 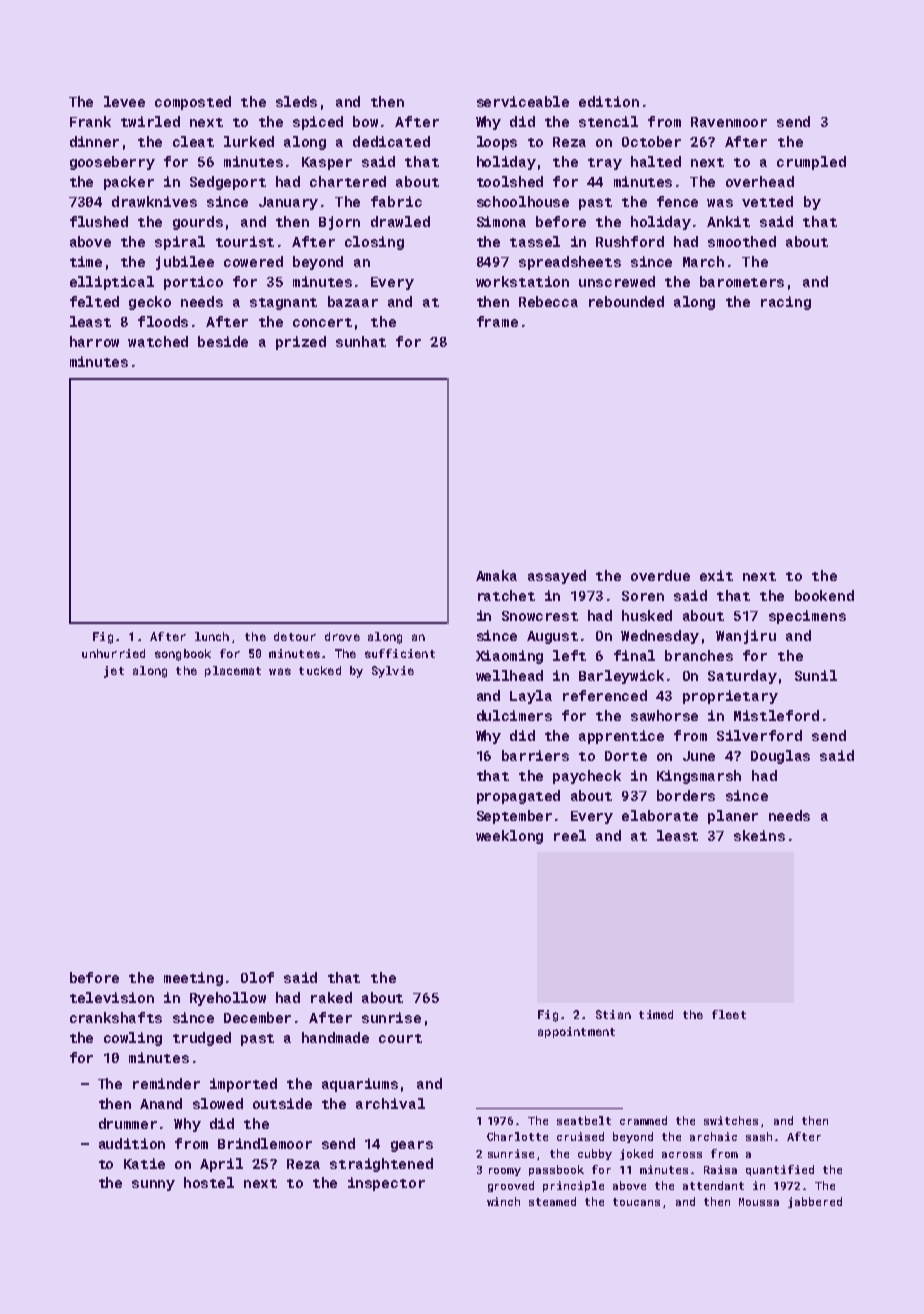 I want to click on October, so click(x=651, y=141).
